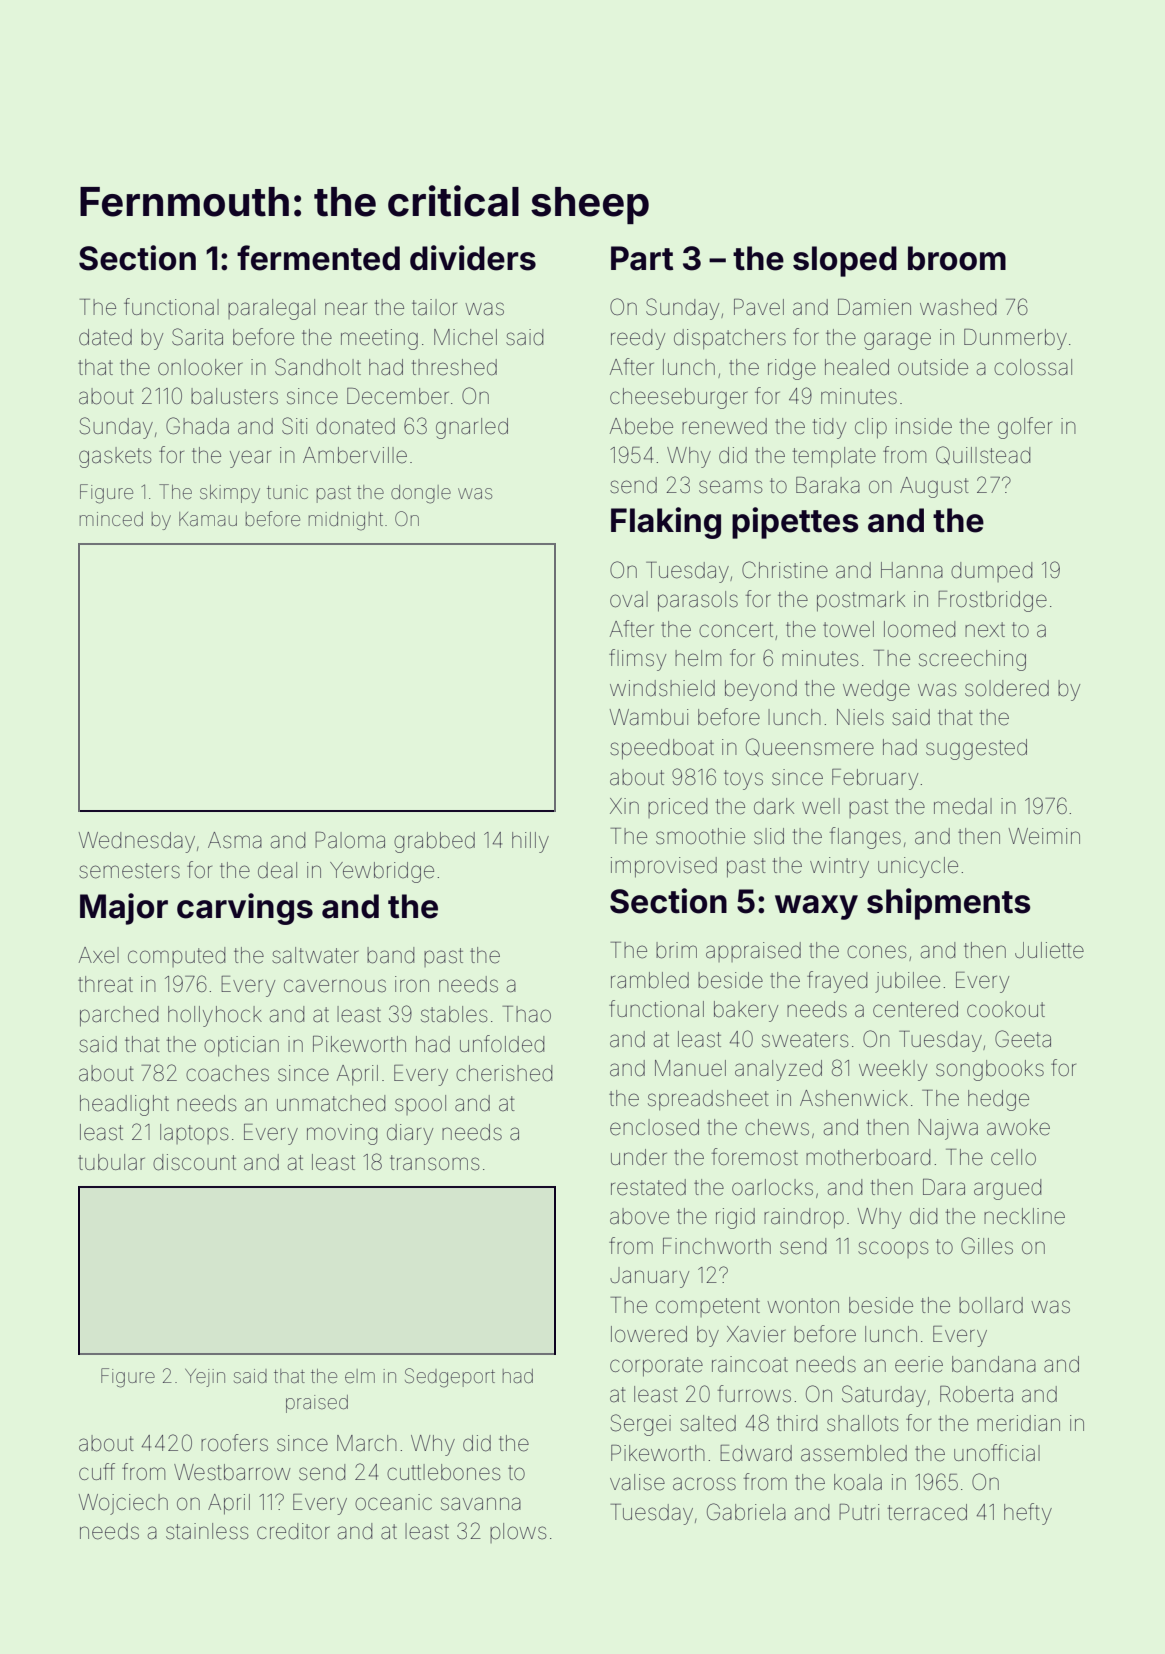 This page has height=1654, width=1165. I want to click on corporate, so click(656, 1367).
